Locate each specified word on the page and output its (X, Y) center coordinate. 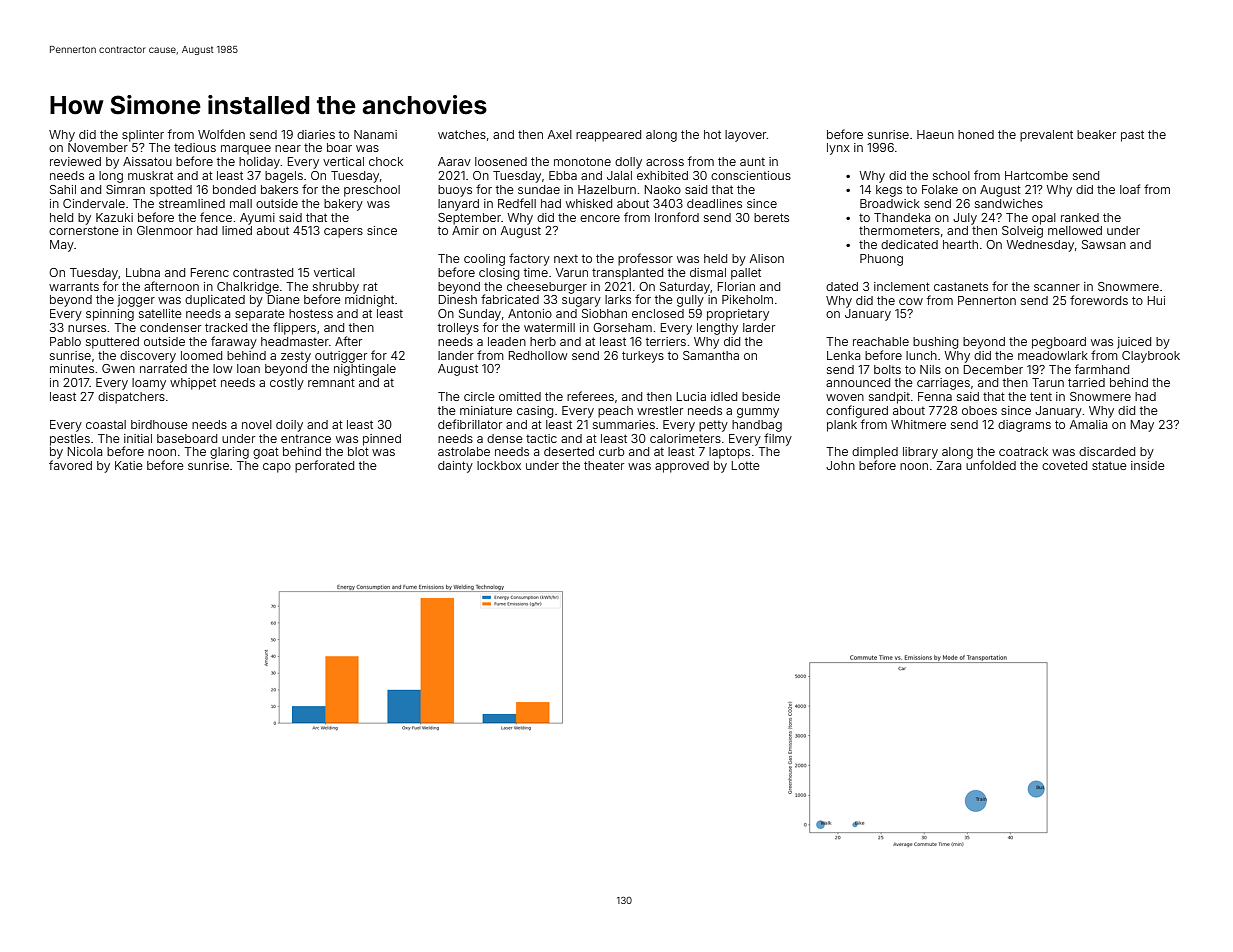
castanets (961, 286)
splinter (143, 136)
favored (70, 465)
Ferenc (210, 272)
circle (479, 396)
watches (462, 134)
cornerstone (84, 231)
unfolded (991, 465)
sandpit (889, 398)
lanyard (458, 205)
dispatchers (131, 398)
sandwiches (1009, 203)
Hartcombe (1036, 175)
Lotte (746, 465)
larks (618, 299)
